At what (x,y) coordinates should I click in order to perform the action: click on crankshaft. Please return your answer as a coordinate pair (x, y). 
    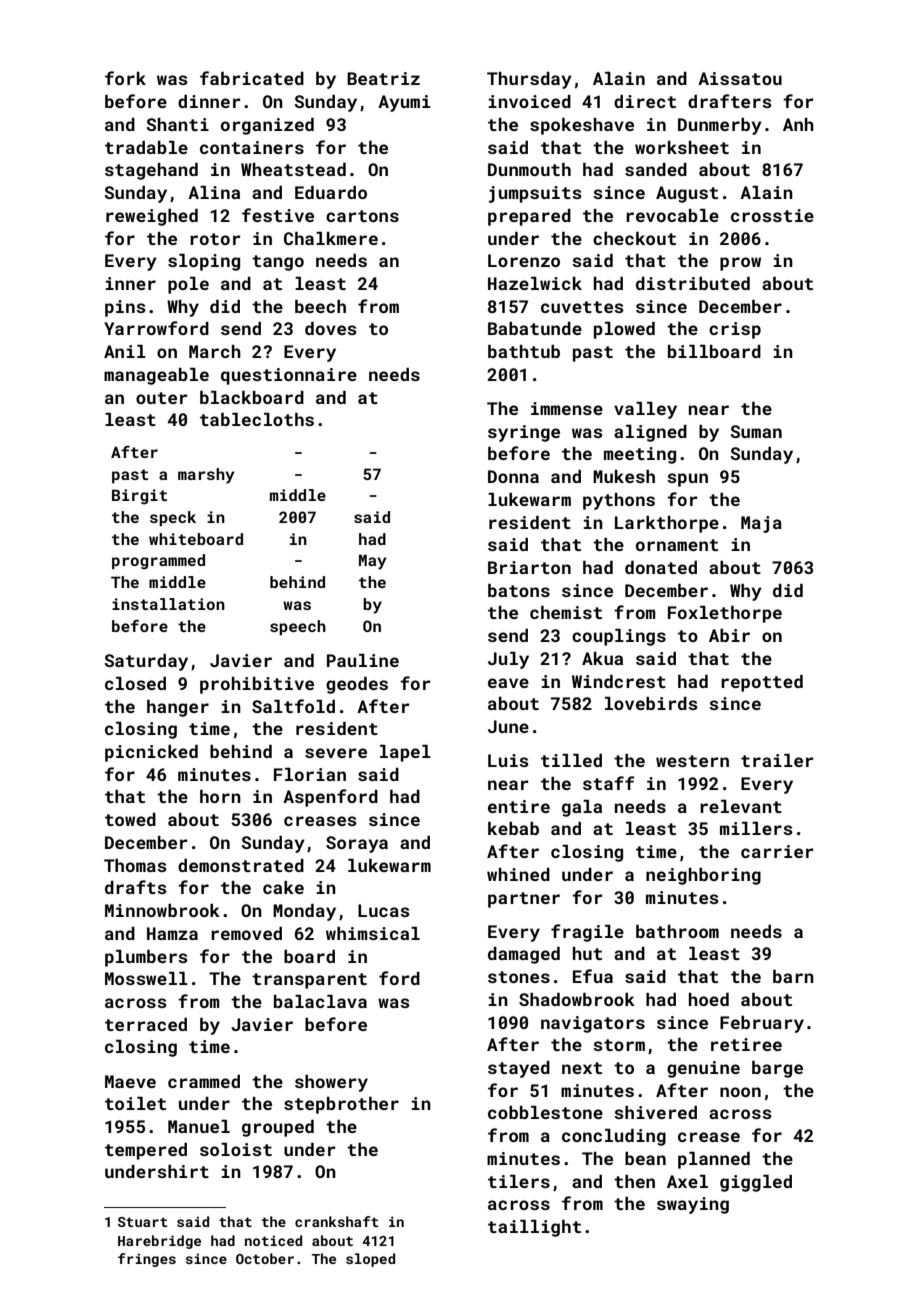
    Looking at the image, I should click on (336, 1221).
